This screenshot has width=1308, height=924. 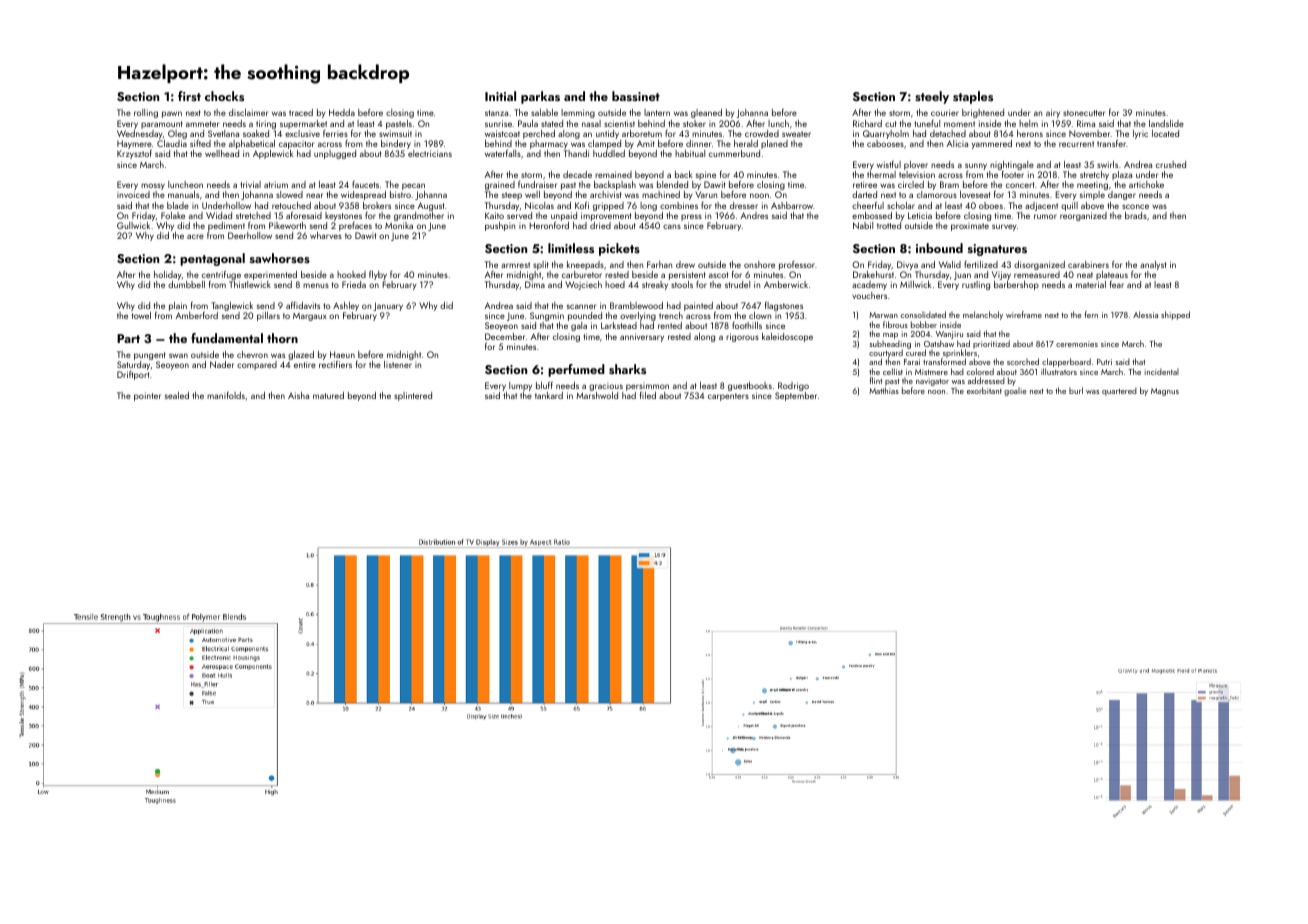 What do you see at coordinates (177, 395) in the screenshot?
I see `sealed` at bounding box center [177, 395].
